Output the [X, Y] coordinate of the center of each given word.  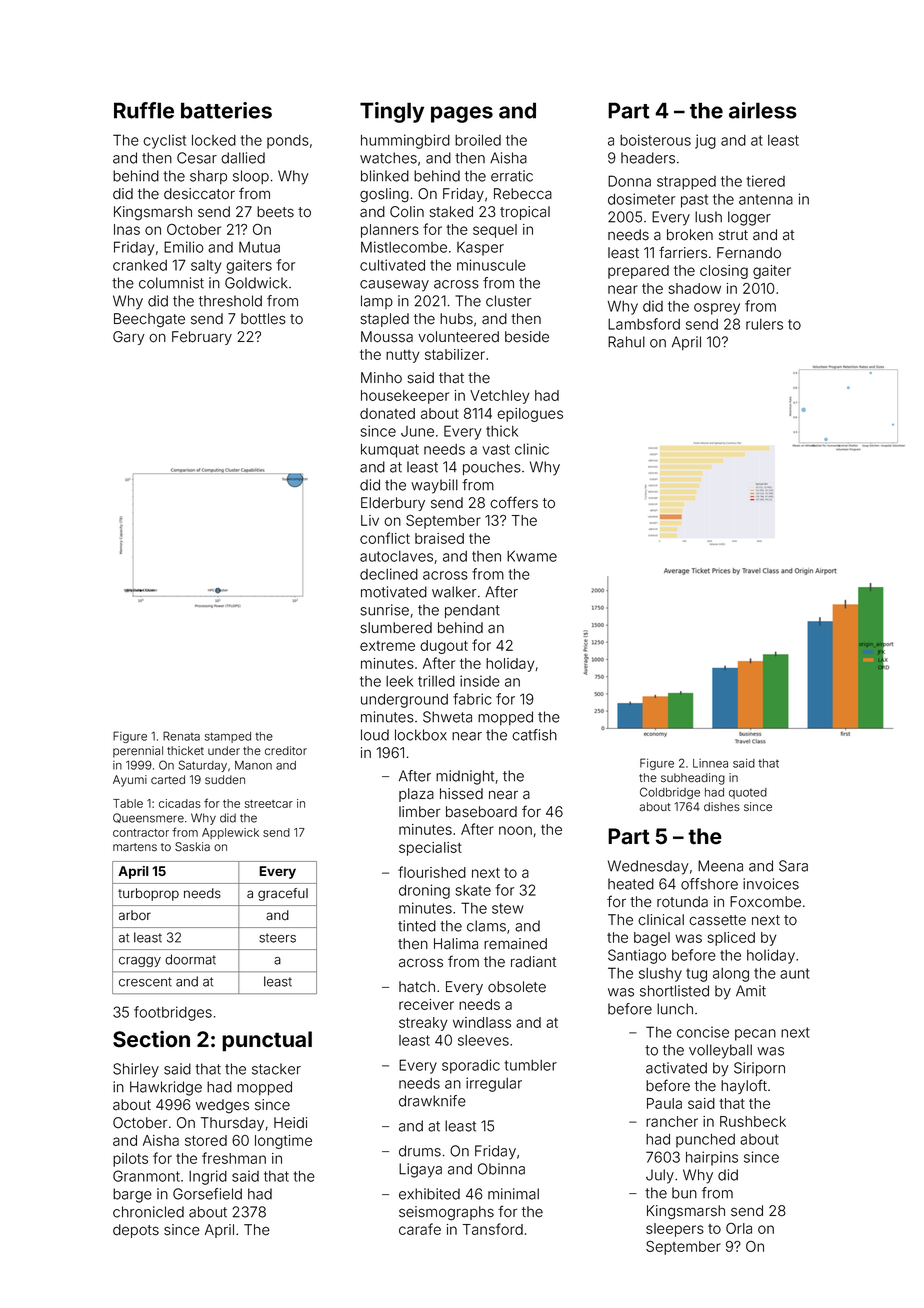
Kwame [532, 556]
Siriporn [759, 1069]
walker [454, 592]
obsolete [517, 987]
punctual [267, 1041]
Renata [181, 736]
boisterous [655, 140]
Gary [129, 338]
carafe [420, 1229]
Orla [739, 1228]
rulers [764, 324]
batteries [226, 110]
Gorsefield [207, 1194]
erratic [512, 176]
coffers [514, 502]
